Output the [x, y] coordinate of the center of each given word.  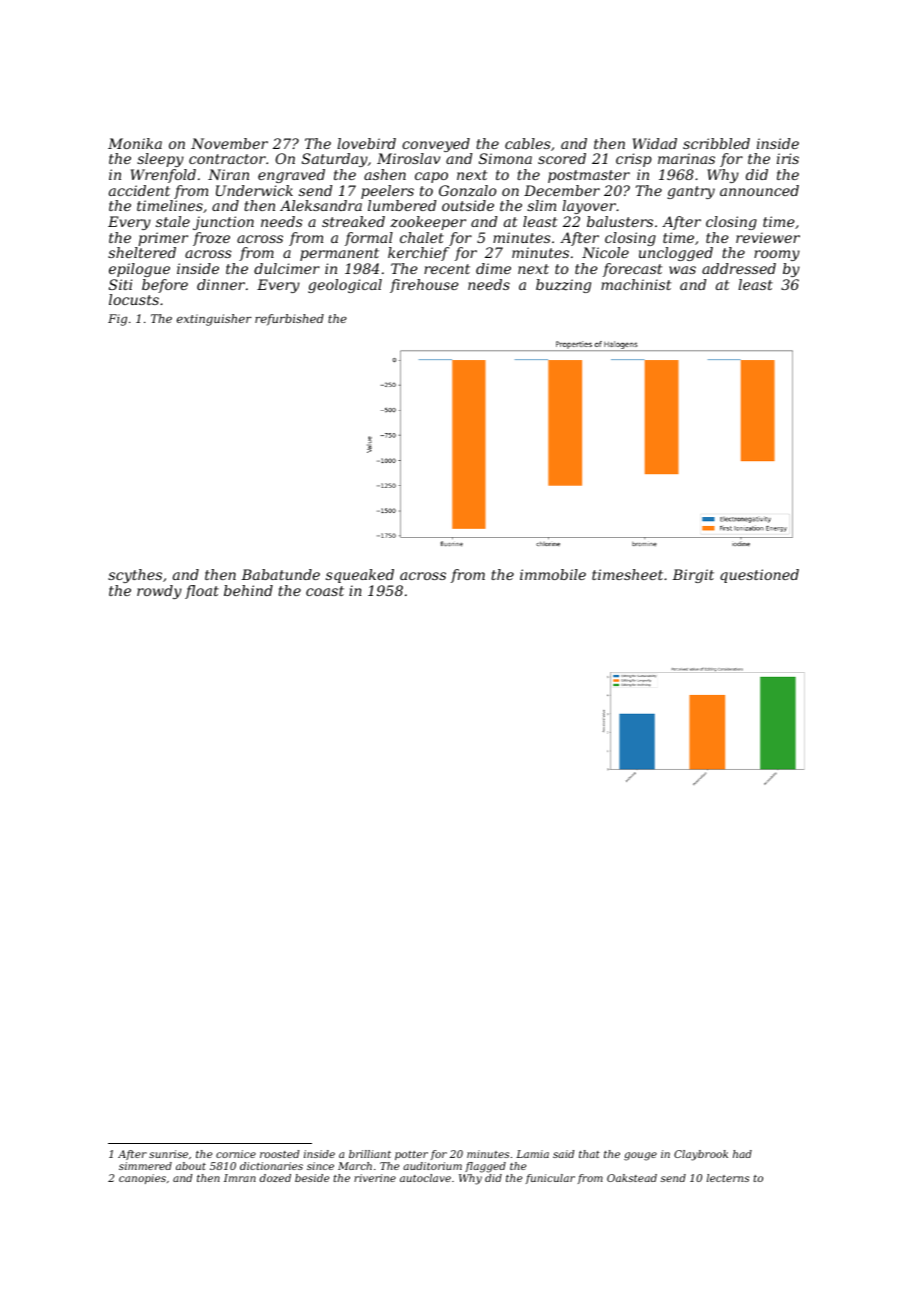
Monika [135, 143]
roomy [777, 255]
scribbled [716, 143]
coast [325, 591]
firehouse [424, 286]
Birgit [693, 576]
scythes [135, 576]
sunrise [168, 1154]
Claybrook [701, 1155]
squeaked [360, 576]
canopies [142, 1179]
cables [528, 143]
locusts [134, 299]
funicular [550, 1179]
